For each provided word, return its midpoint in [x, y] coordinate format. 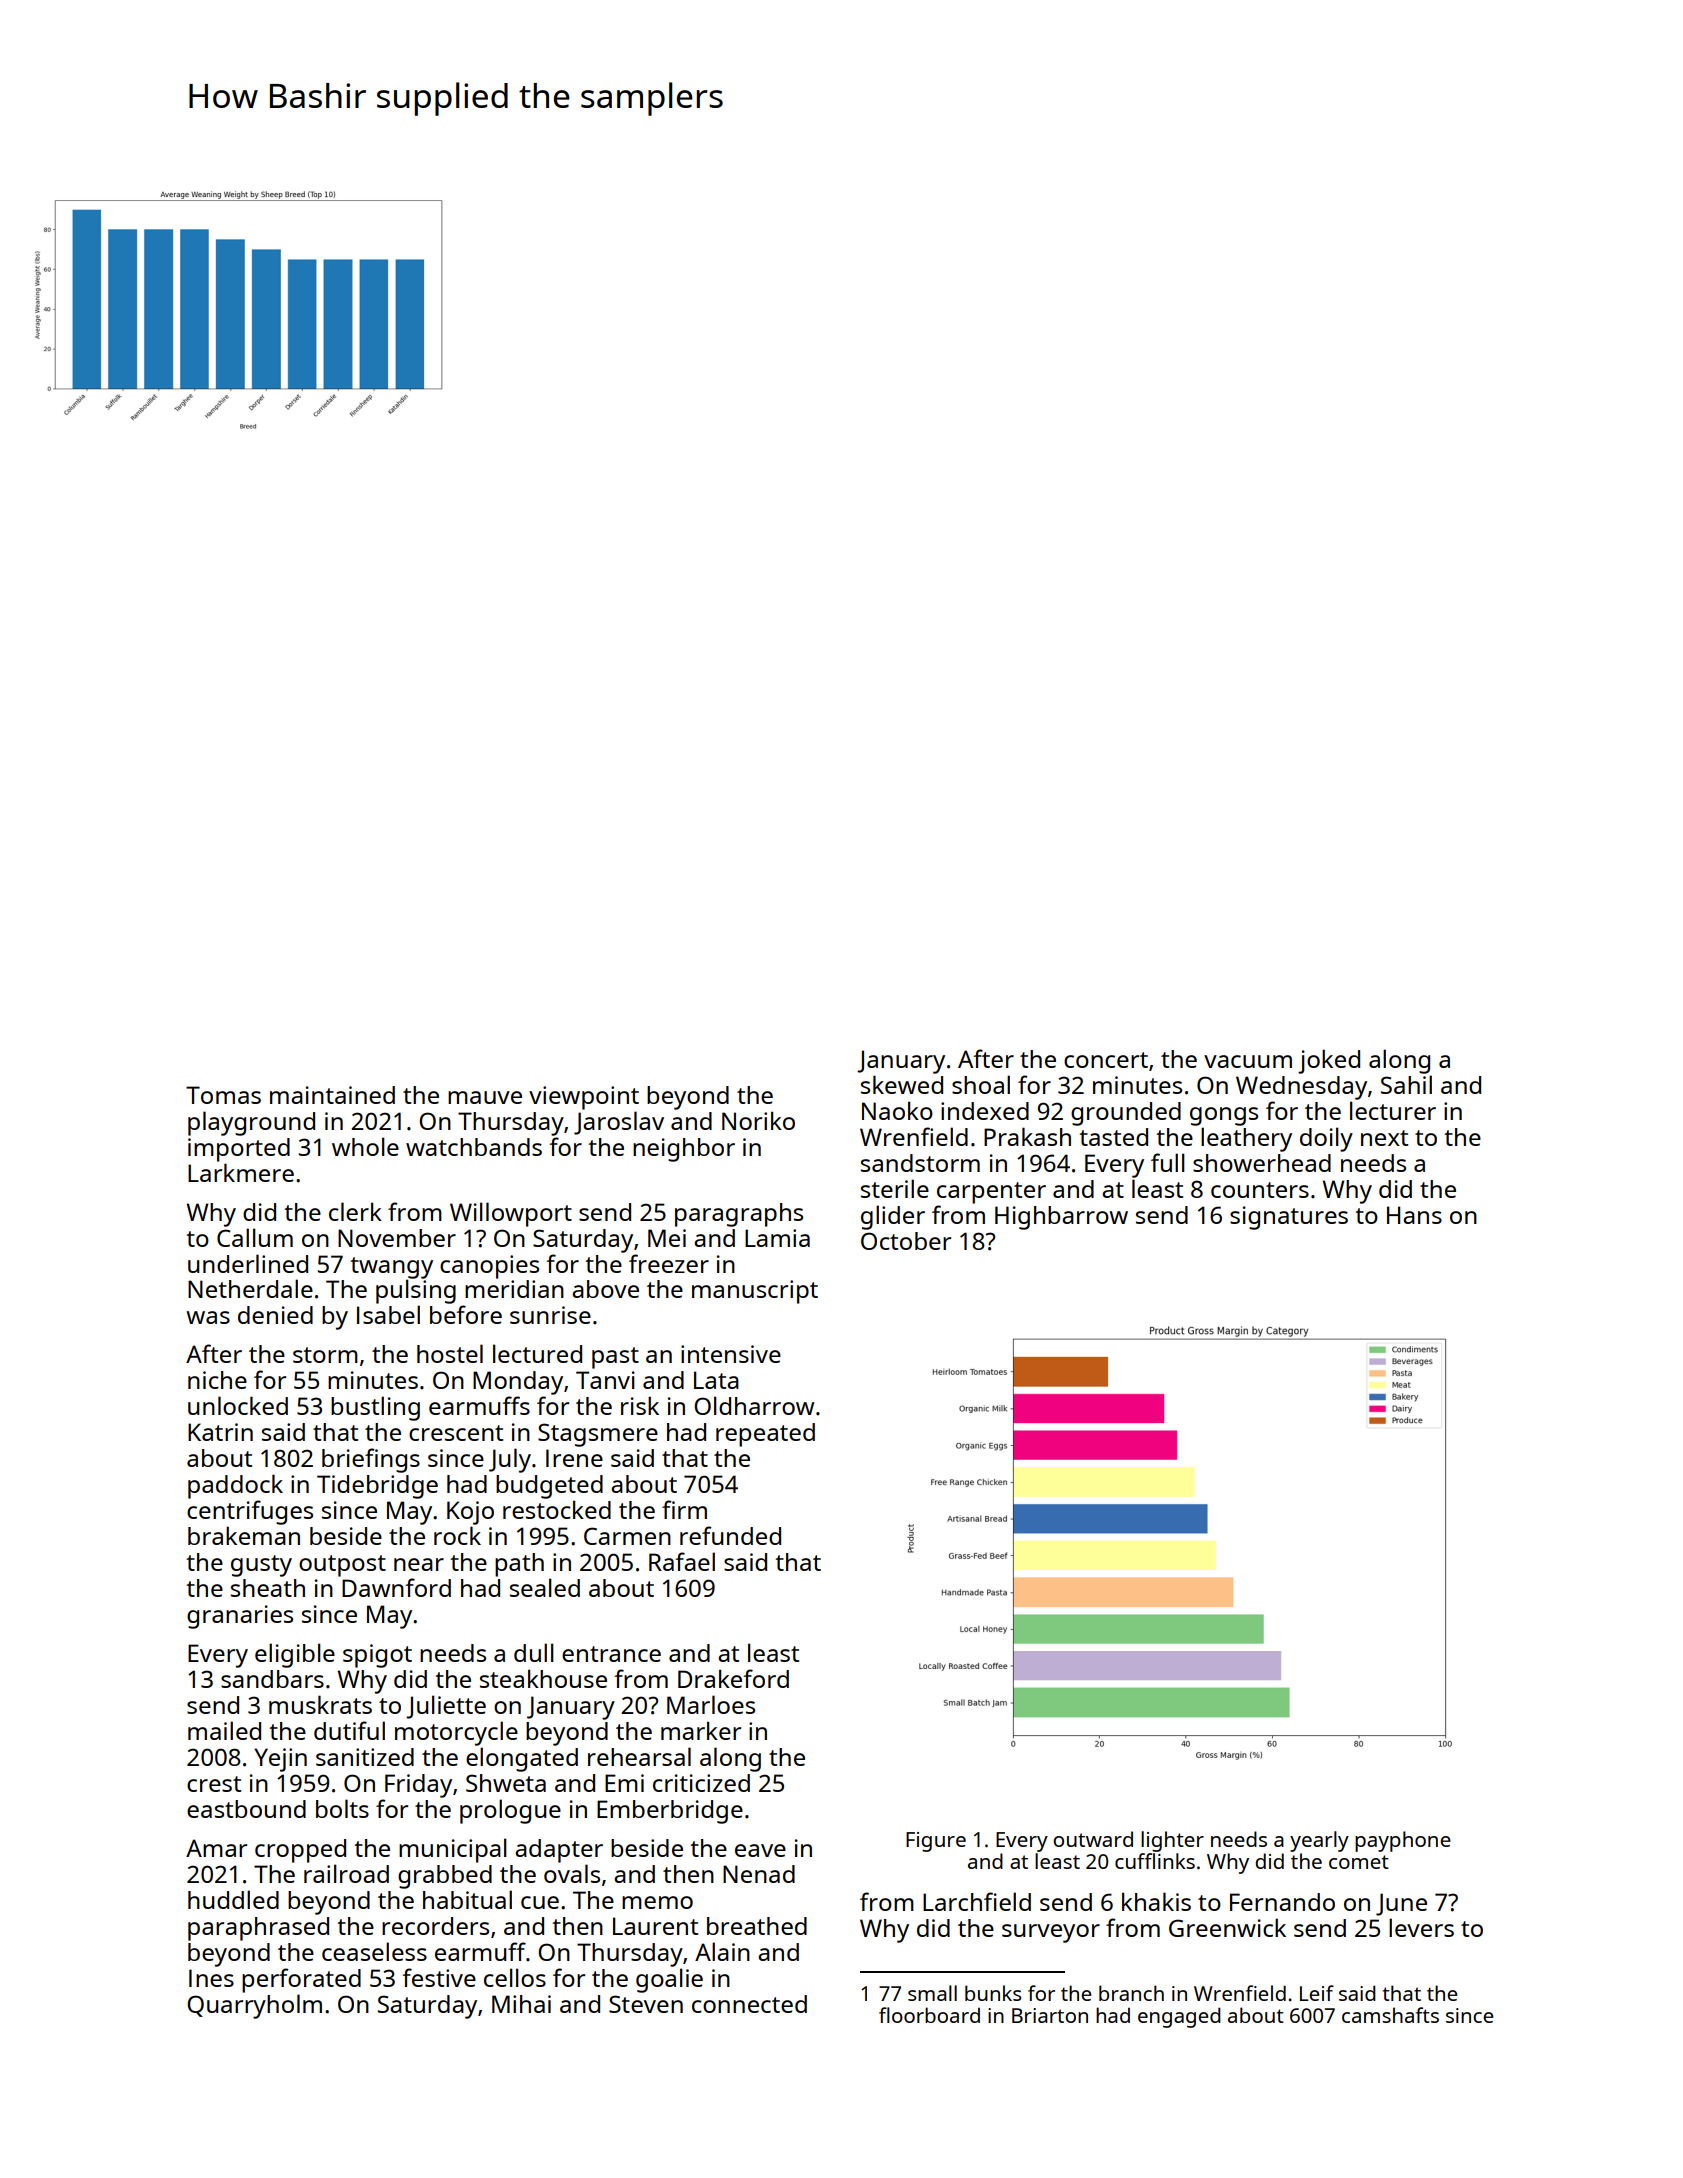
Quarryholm [254, 2006]
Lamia [777, 1238]
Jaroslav [619, 1123]
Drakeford [733, 1678]
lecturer [1393, 1110]
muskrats [320, 1704]
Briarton [1050, 2015]
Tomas [223, 1095]
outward [1093, 1839]
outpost [342, 1566]
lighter [1172, 1841]
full [1168, 1162]
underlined [248, 1263]
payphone [1403, 1841]
